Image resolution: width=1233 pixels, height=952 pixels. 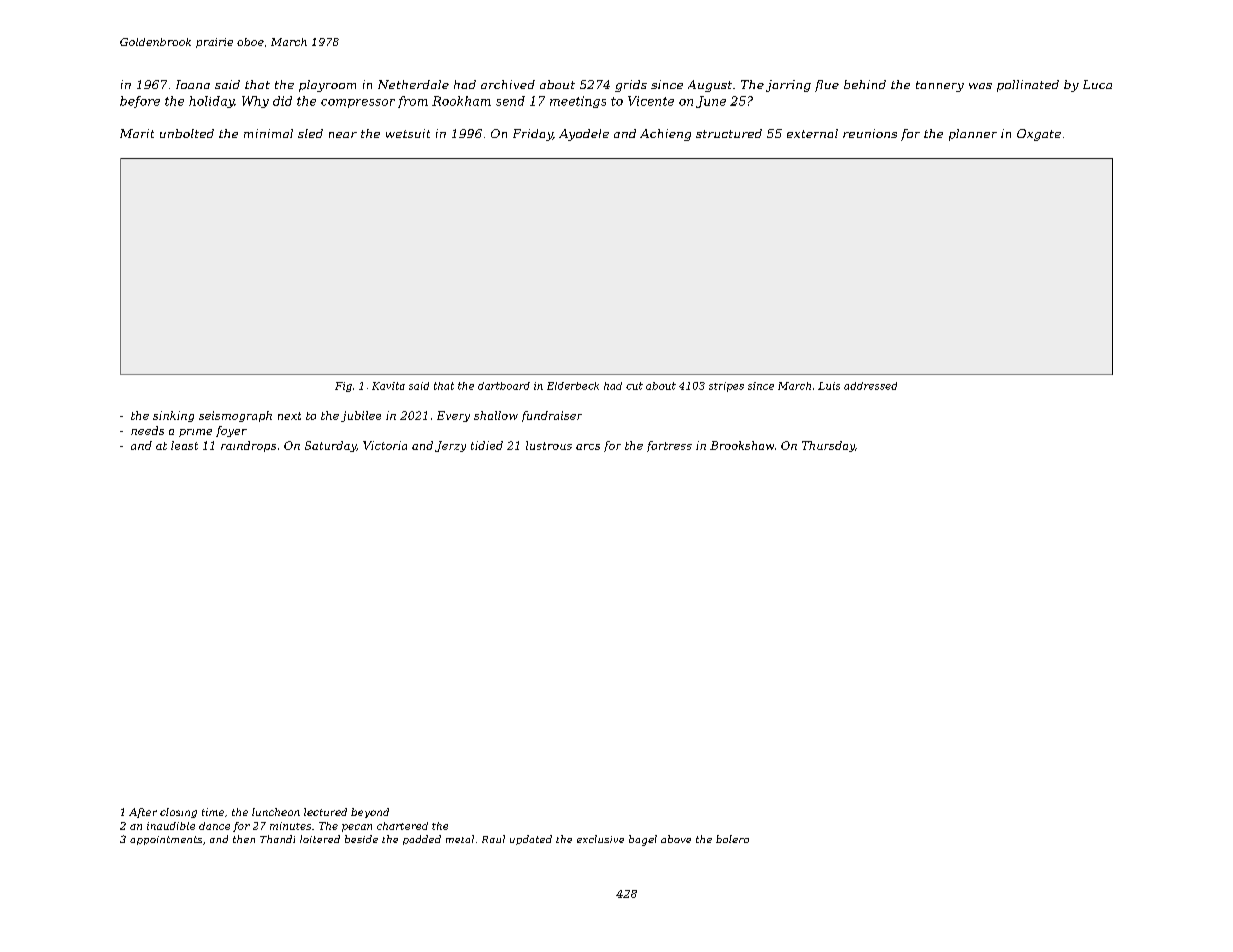 What do you see at coordinates (870, 133) in the page?
I see `reunions` at bounding box center [870, 133].
